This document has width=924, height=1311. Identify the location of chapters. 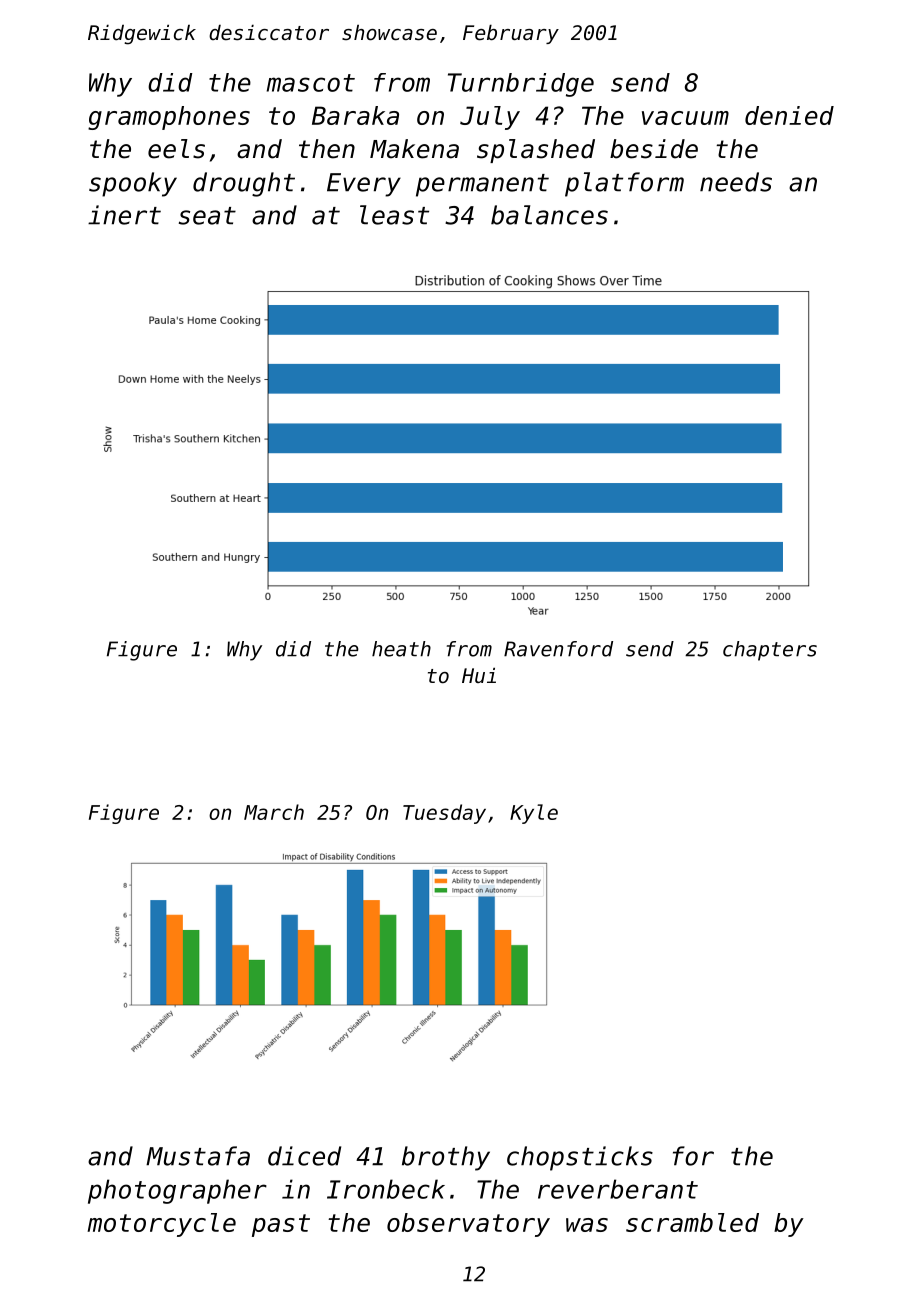
(770, 651).
